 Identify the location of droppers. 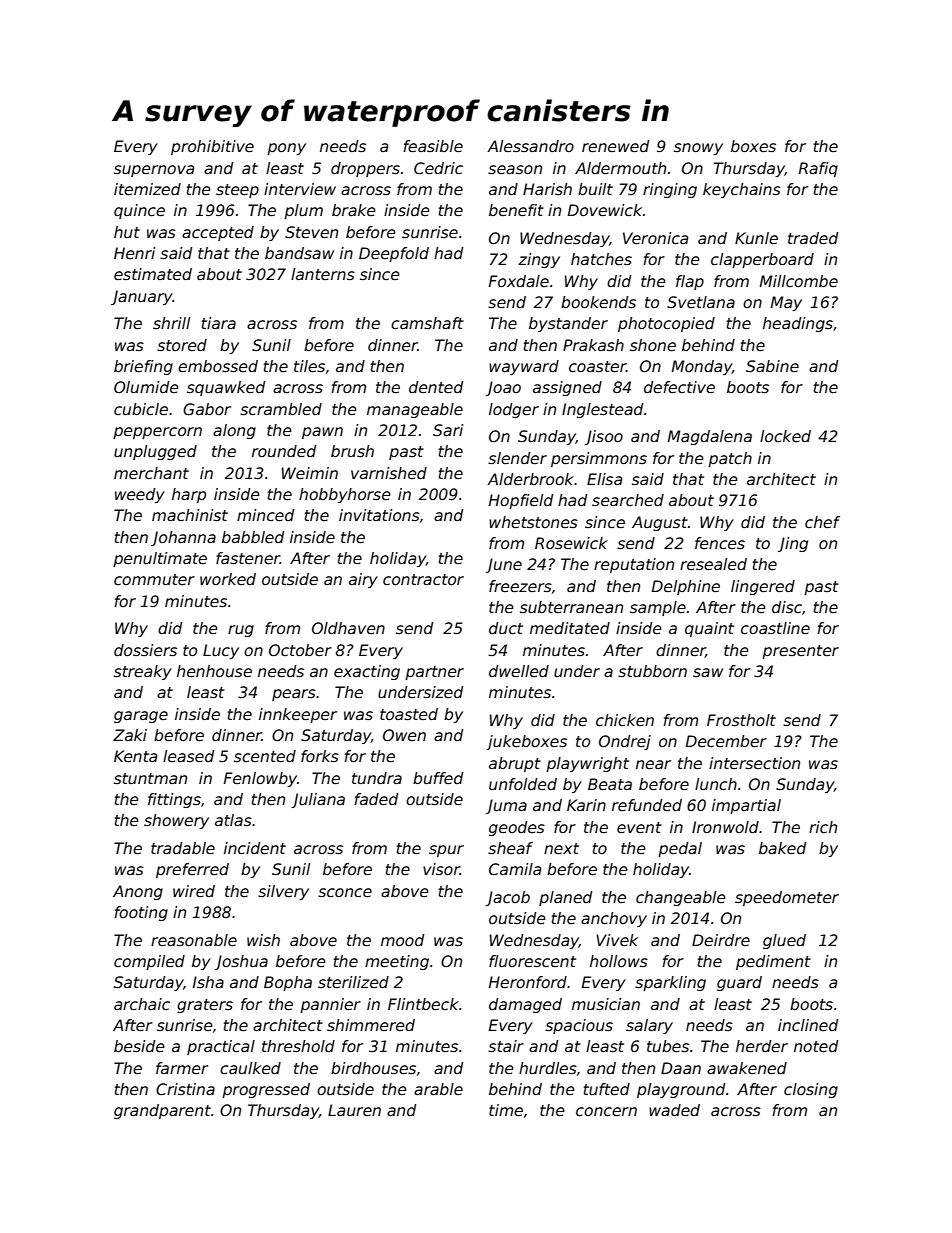
(365, 169).
